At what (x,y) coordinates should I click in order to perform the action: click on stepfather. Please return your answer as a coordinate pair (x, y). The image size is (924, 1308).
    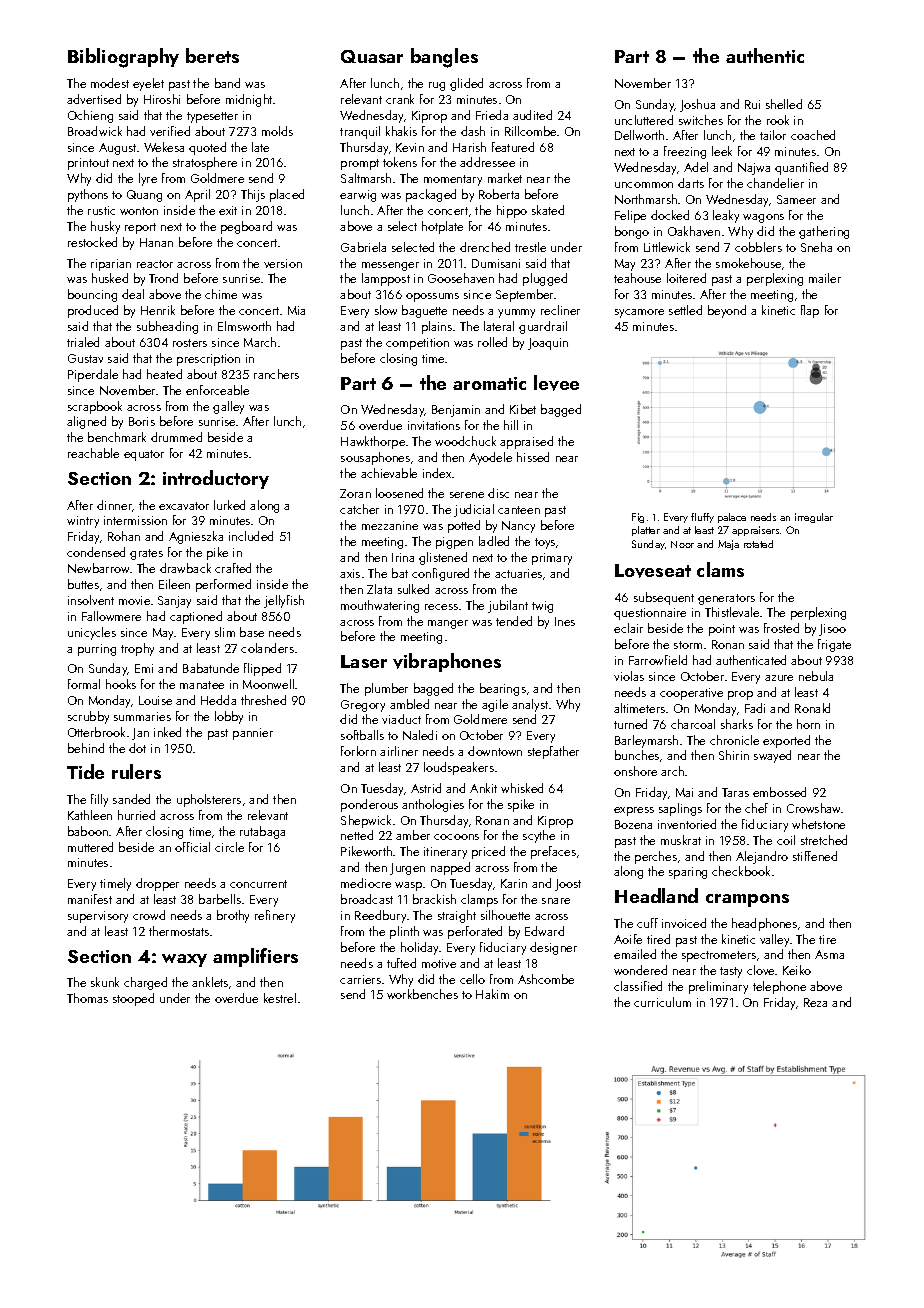
    Looking at the image, I should click on (553, 752).
